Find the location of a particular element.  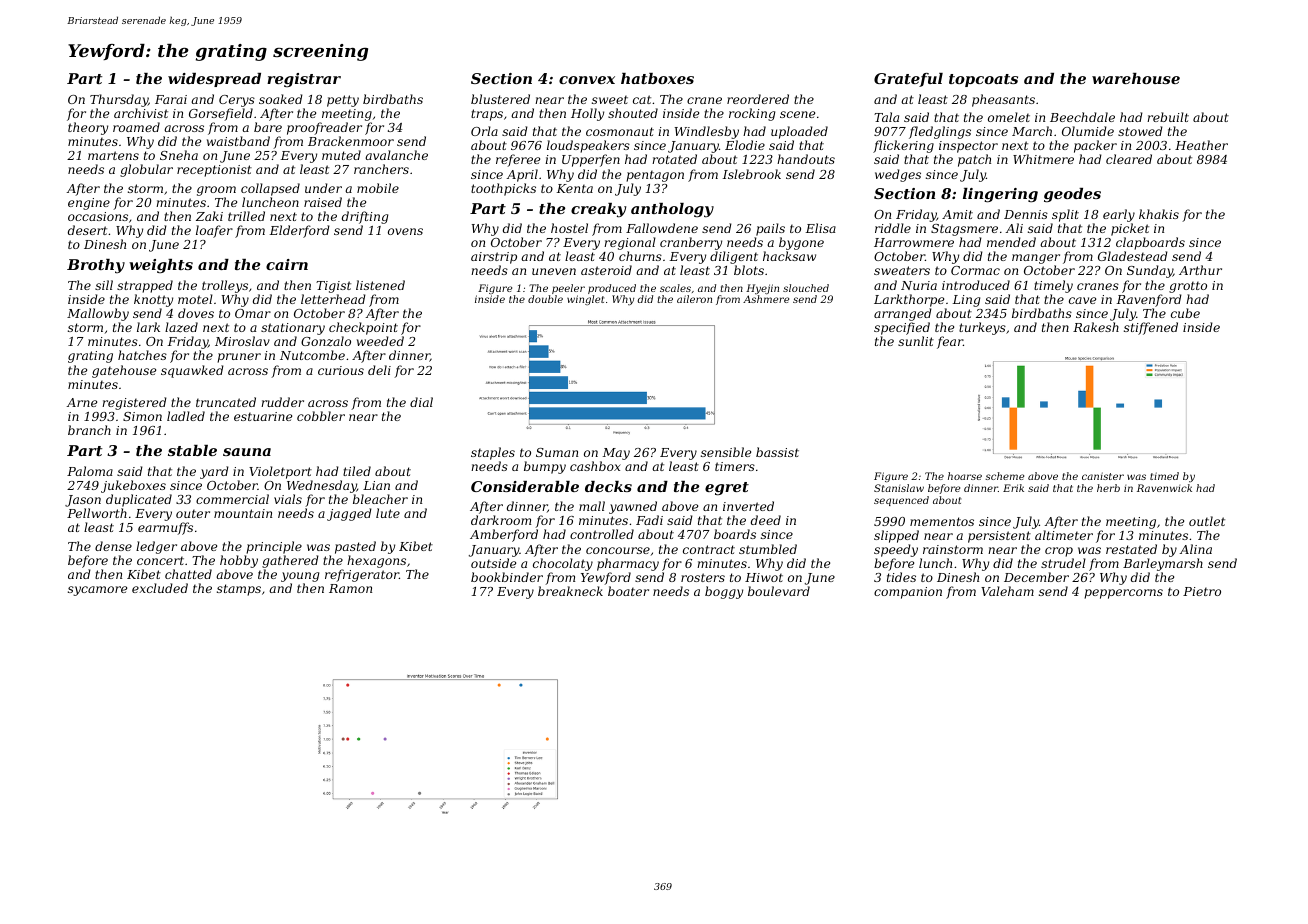

crop is located at coordinates (1059, 552).
